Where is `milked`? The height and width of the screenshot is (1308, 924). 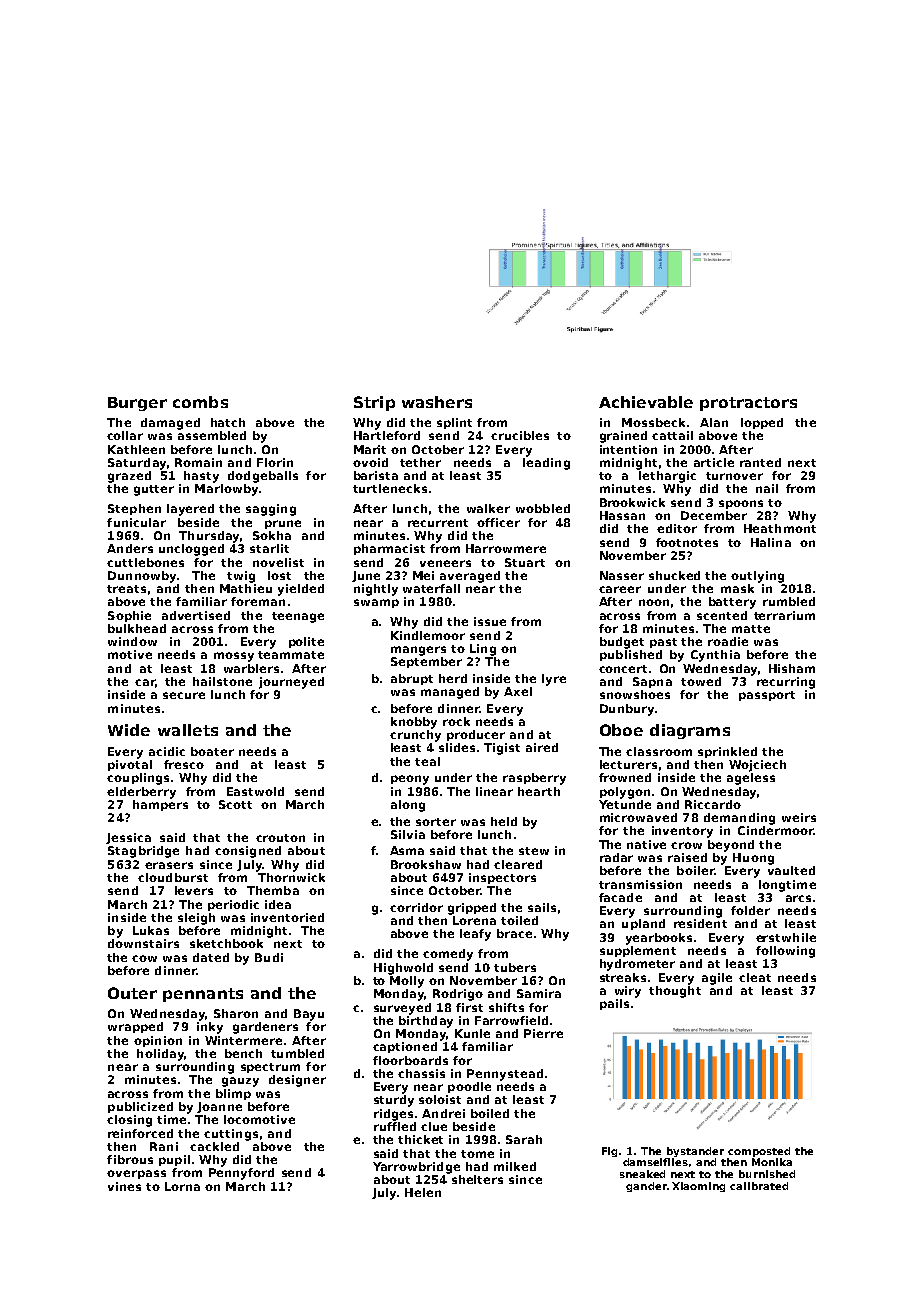
milked is located at coordinates (515, 1166).
